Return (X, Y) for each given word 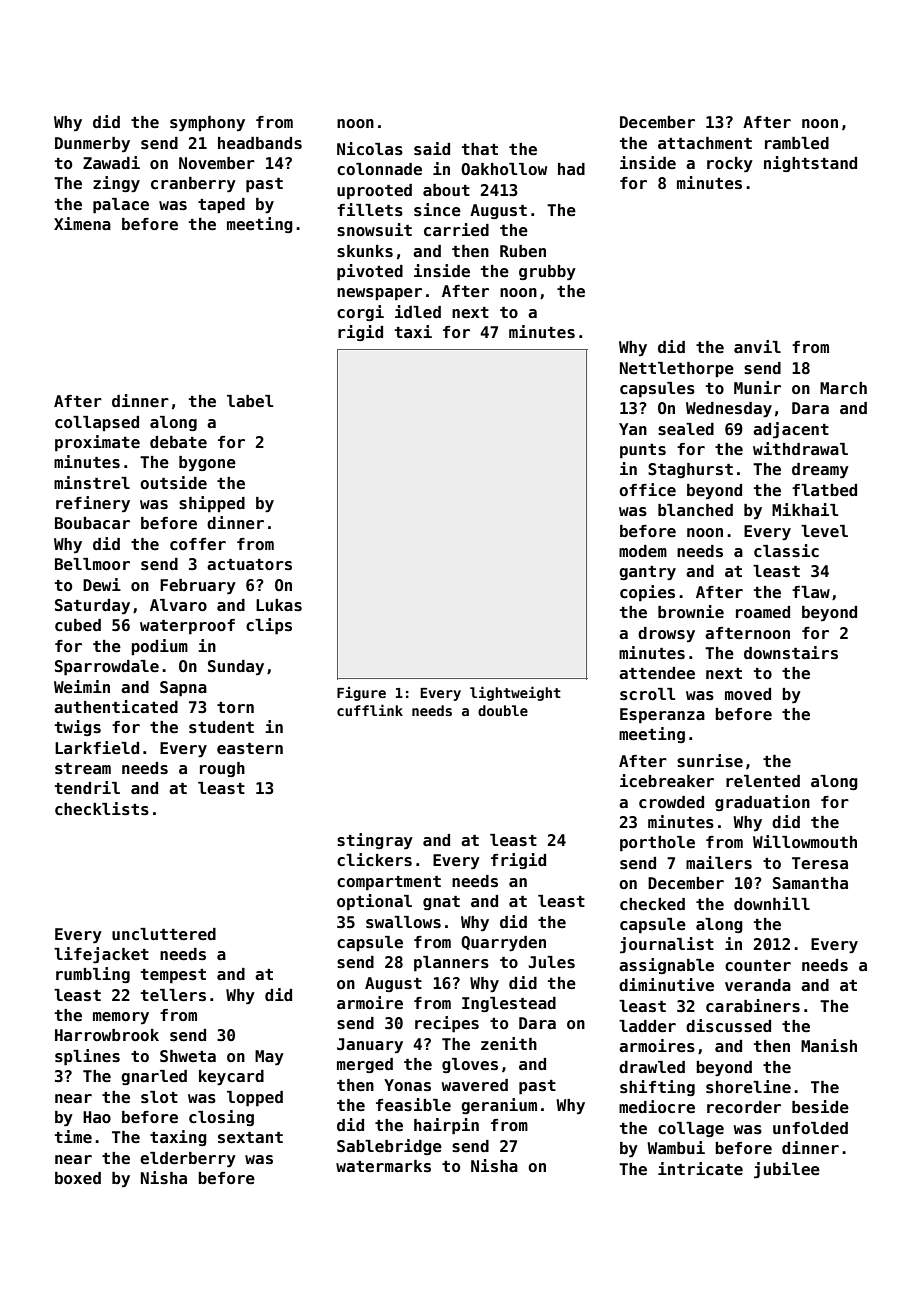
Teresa (820, 863)
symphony (207, 124)
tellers (173, 995)
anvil (757, 346)
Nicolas (370, 149)
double (503, 710)
